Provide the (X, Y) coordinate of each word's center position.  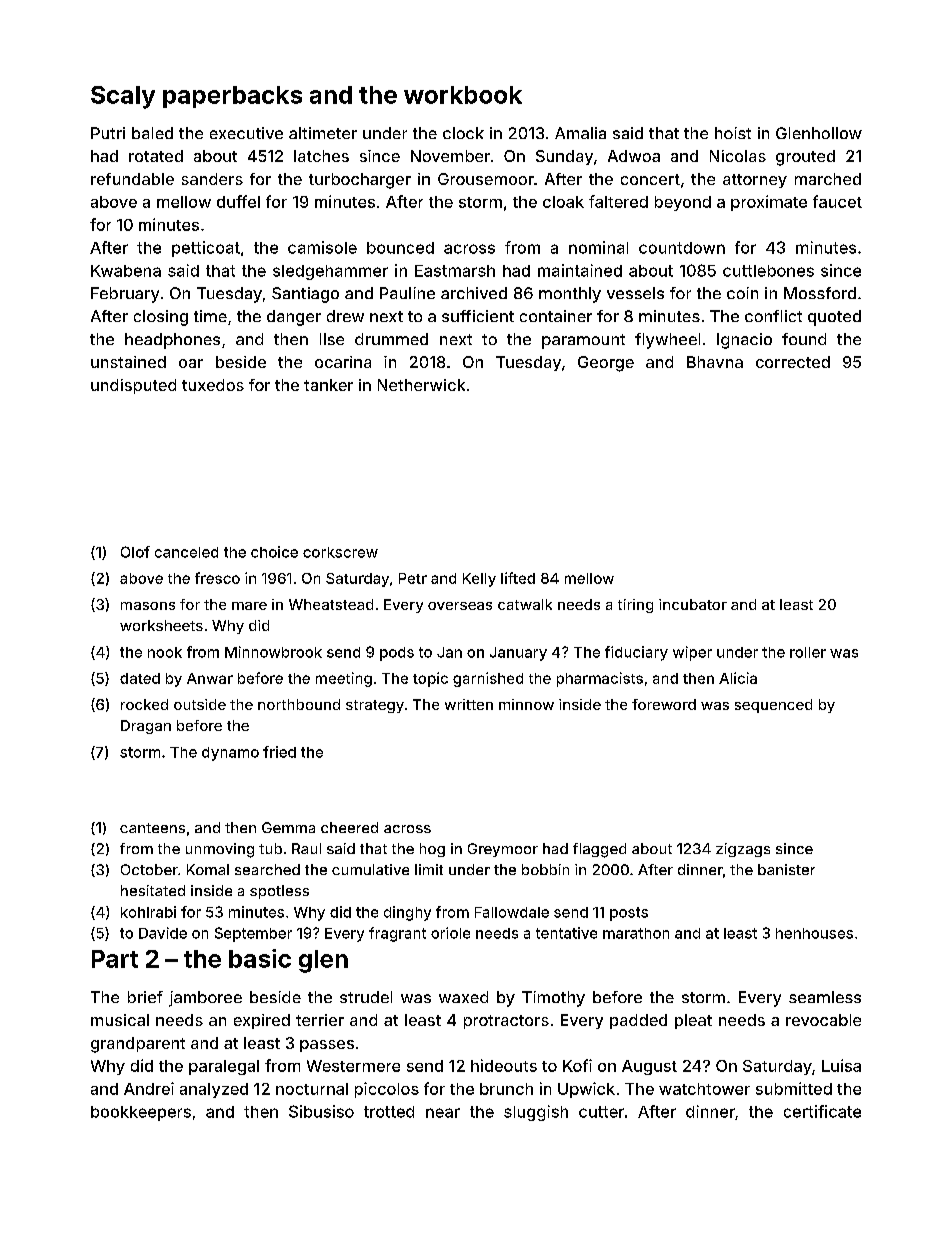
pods (397, 654)
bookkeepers (141, 1113)
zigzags (743, 850)
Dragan (146, 727)
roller (808, 652)
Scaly (123, 97)
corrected (793, 362)
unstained (128, 362)
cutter (601, 1112)
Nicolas (738, 156)
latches (321, 156)
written (469, 704)
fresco (217, 578)
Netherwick (421, 385)
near (443, 1113)
